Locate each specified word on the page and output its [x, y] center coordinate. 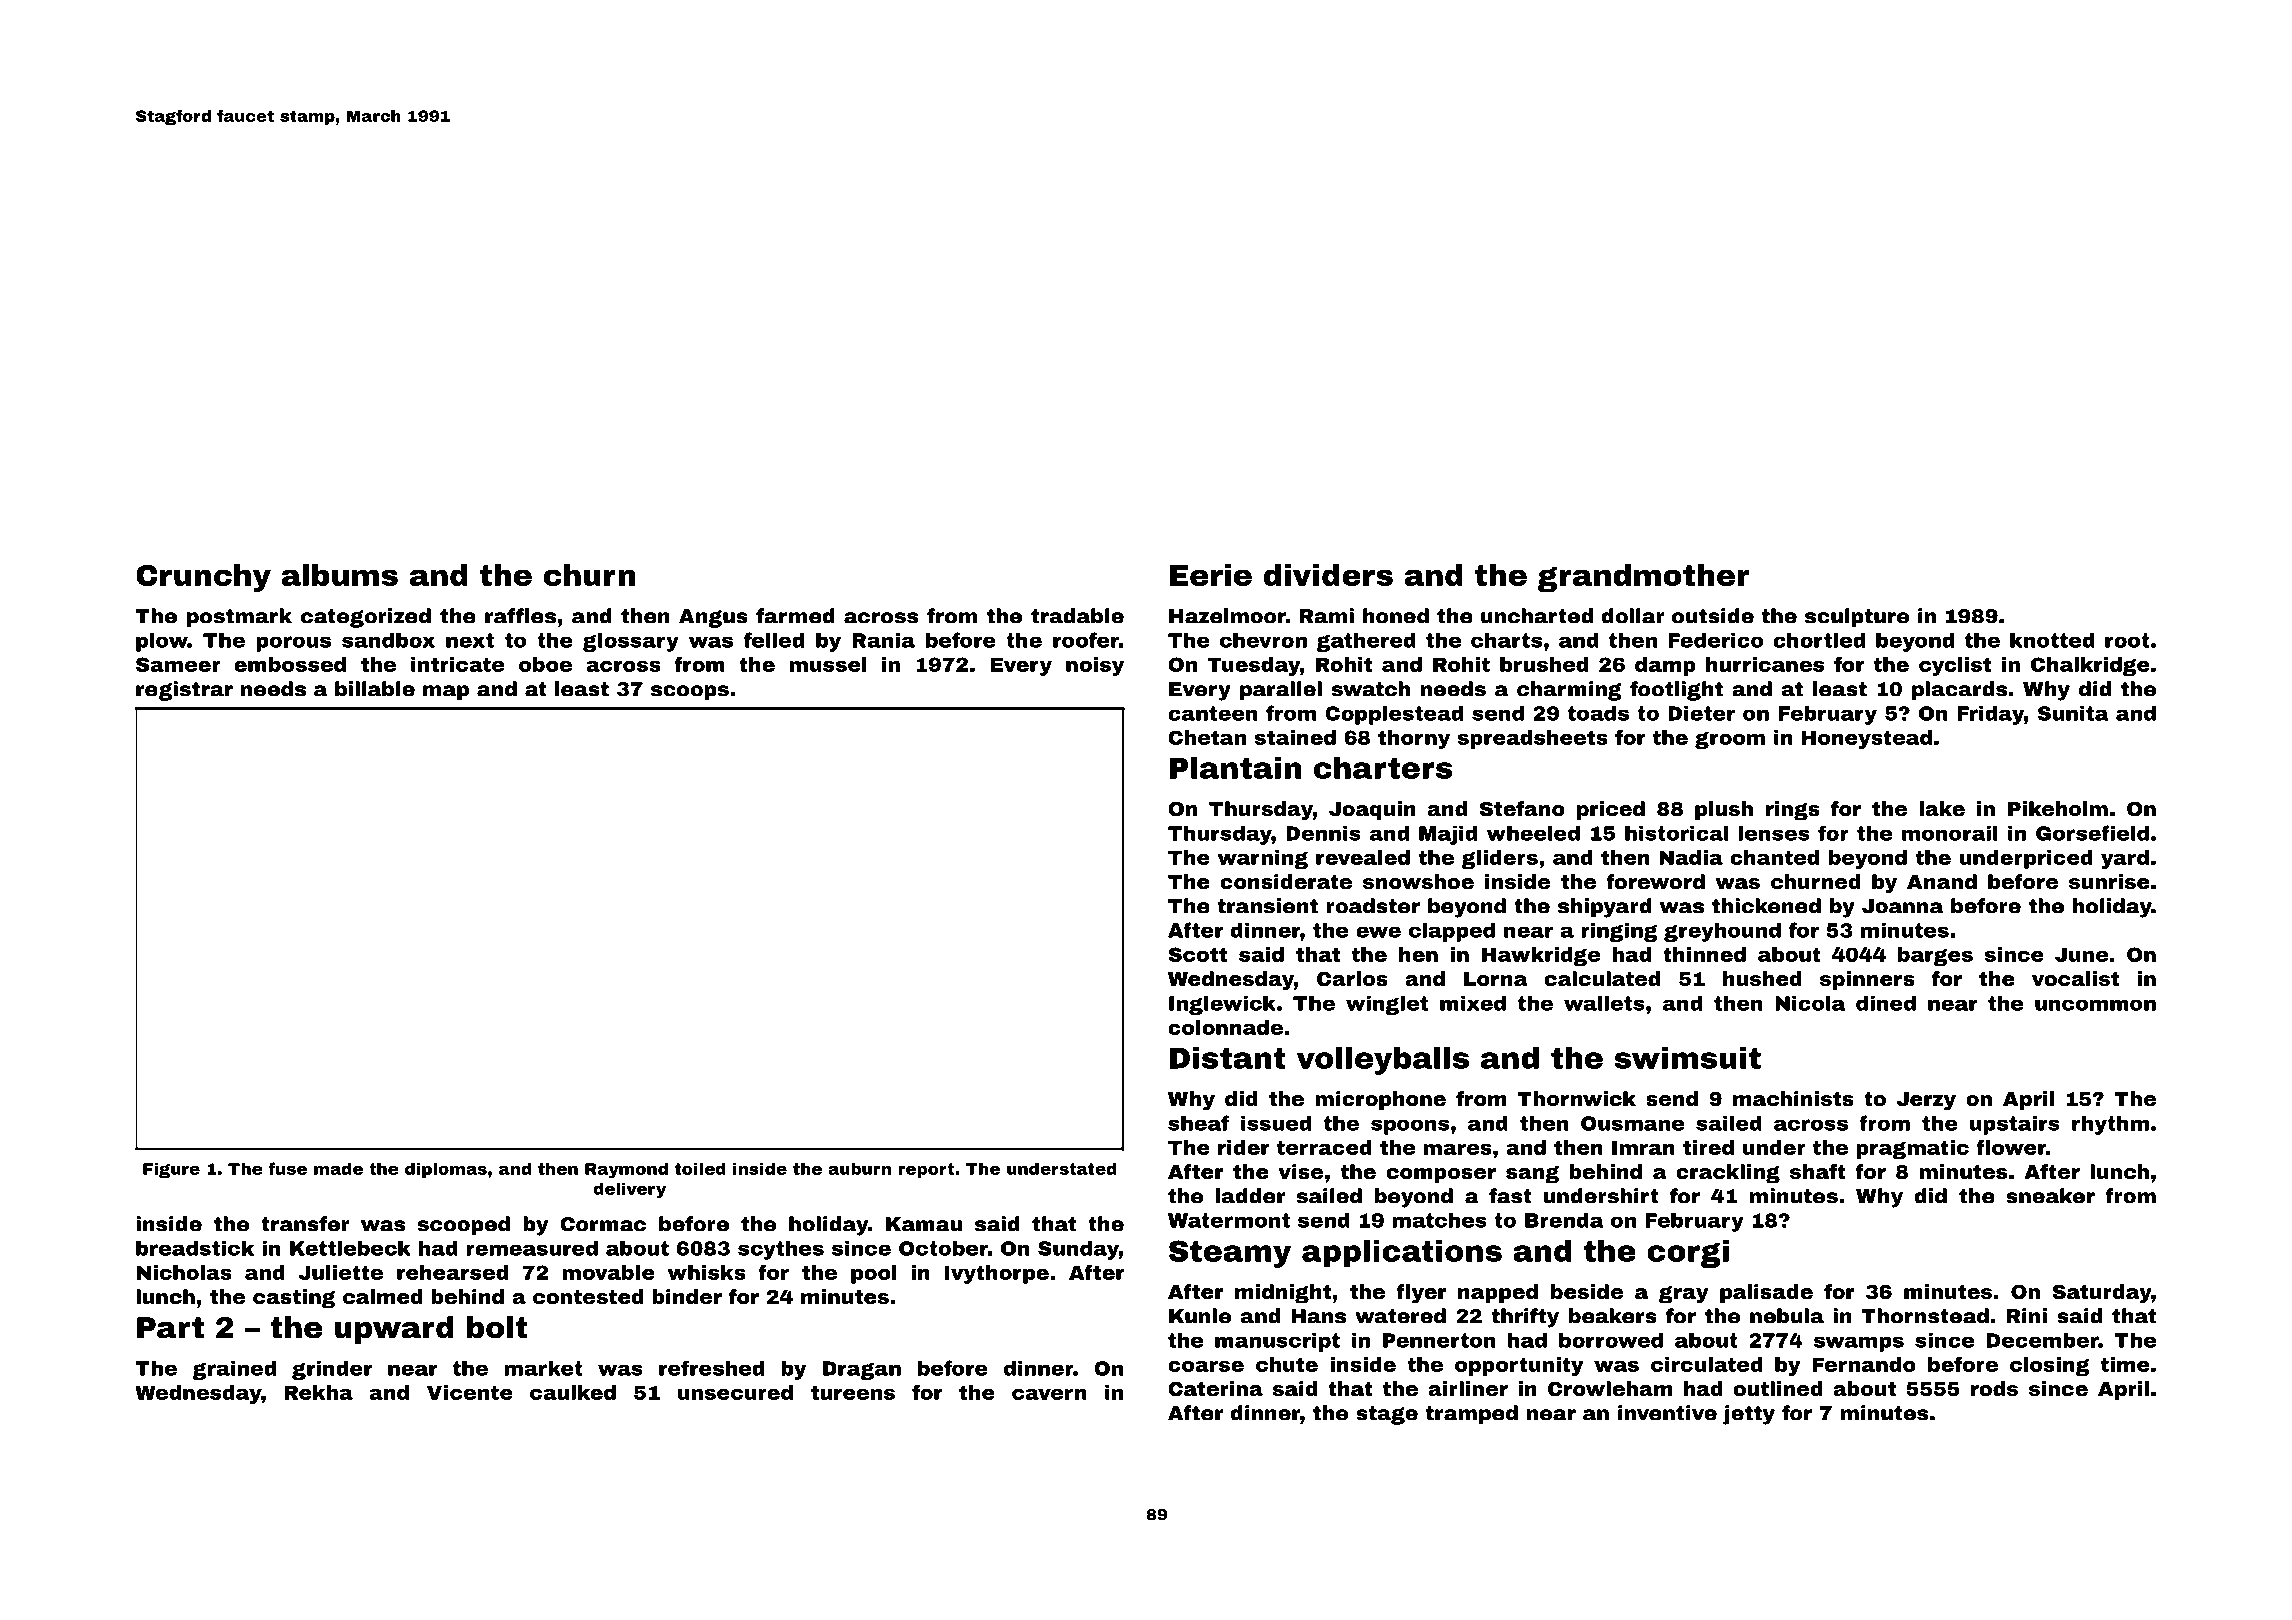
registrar [184, 691]
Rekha [318, 1392]
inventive [1667, 1413]
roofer [1086, 640]
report [926, 1170]
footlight [1676, 691]
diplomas [446, 1170]
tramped [1472, 1415]
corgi [1688, 1253]
